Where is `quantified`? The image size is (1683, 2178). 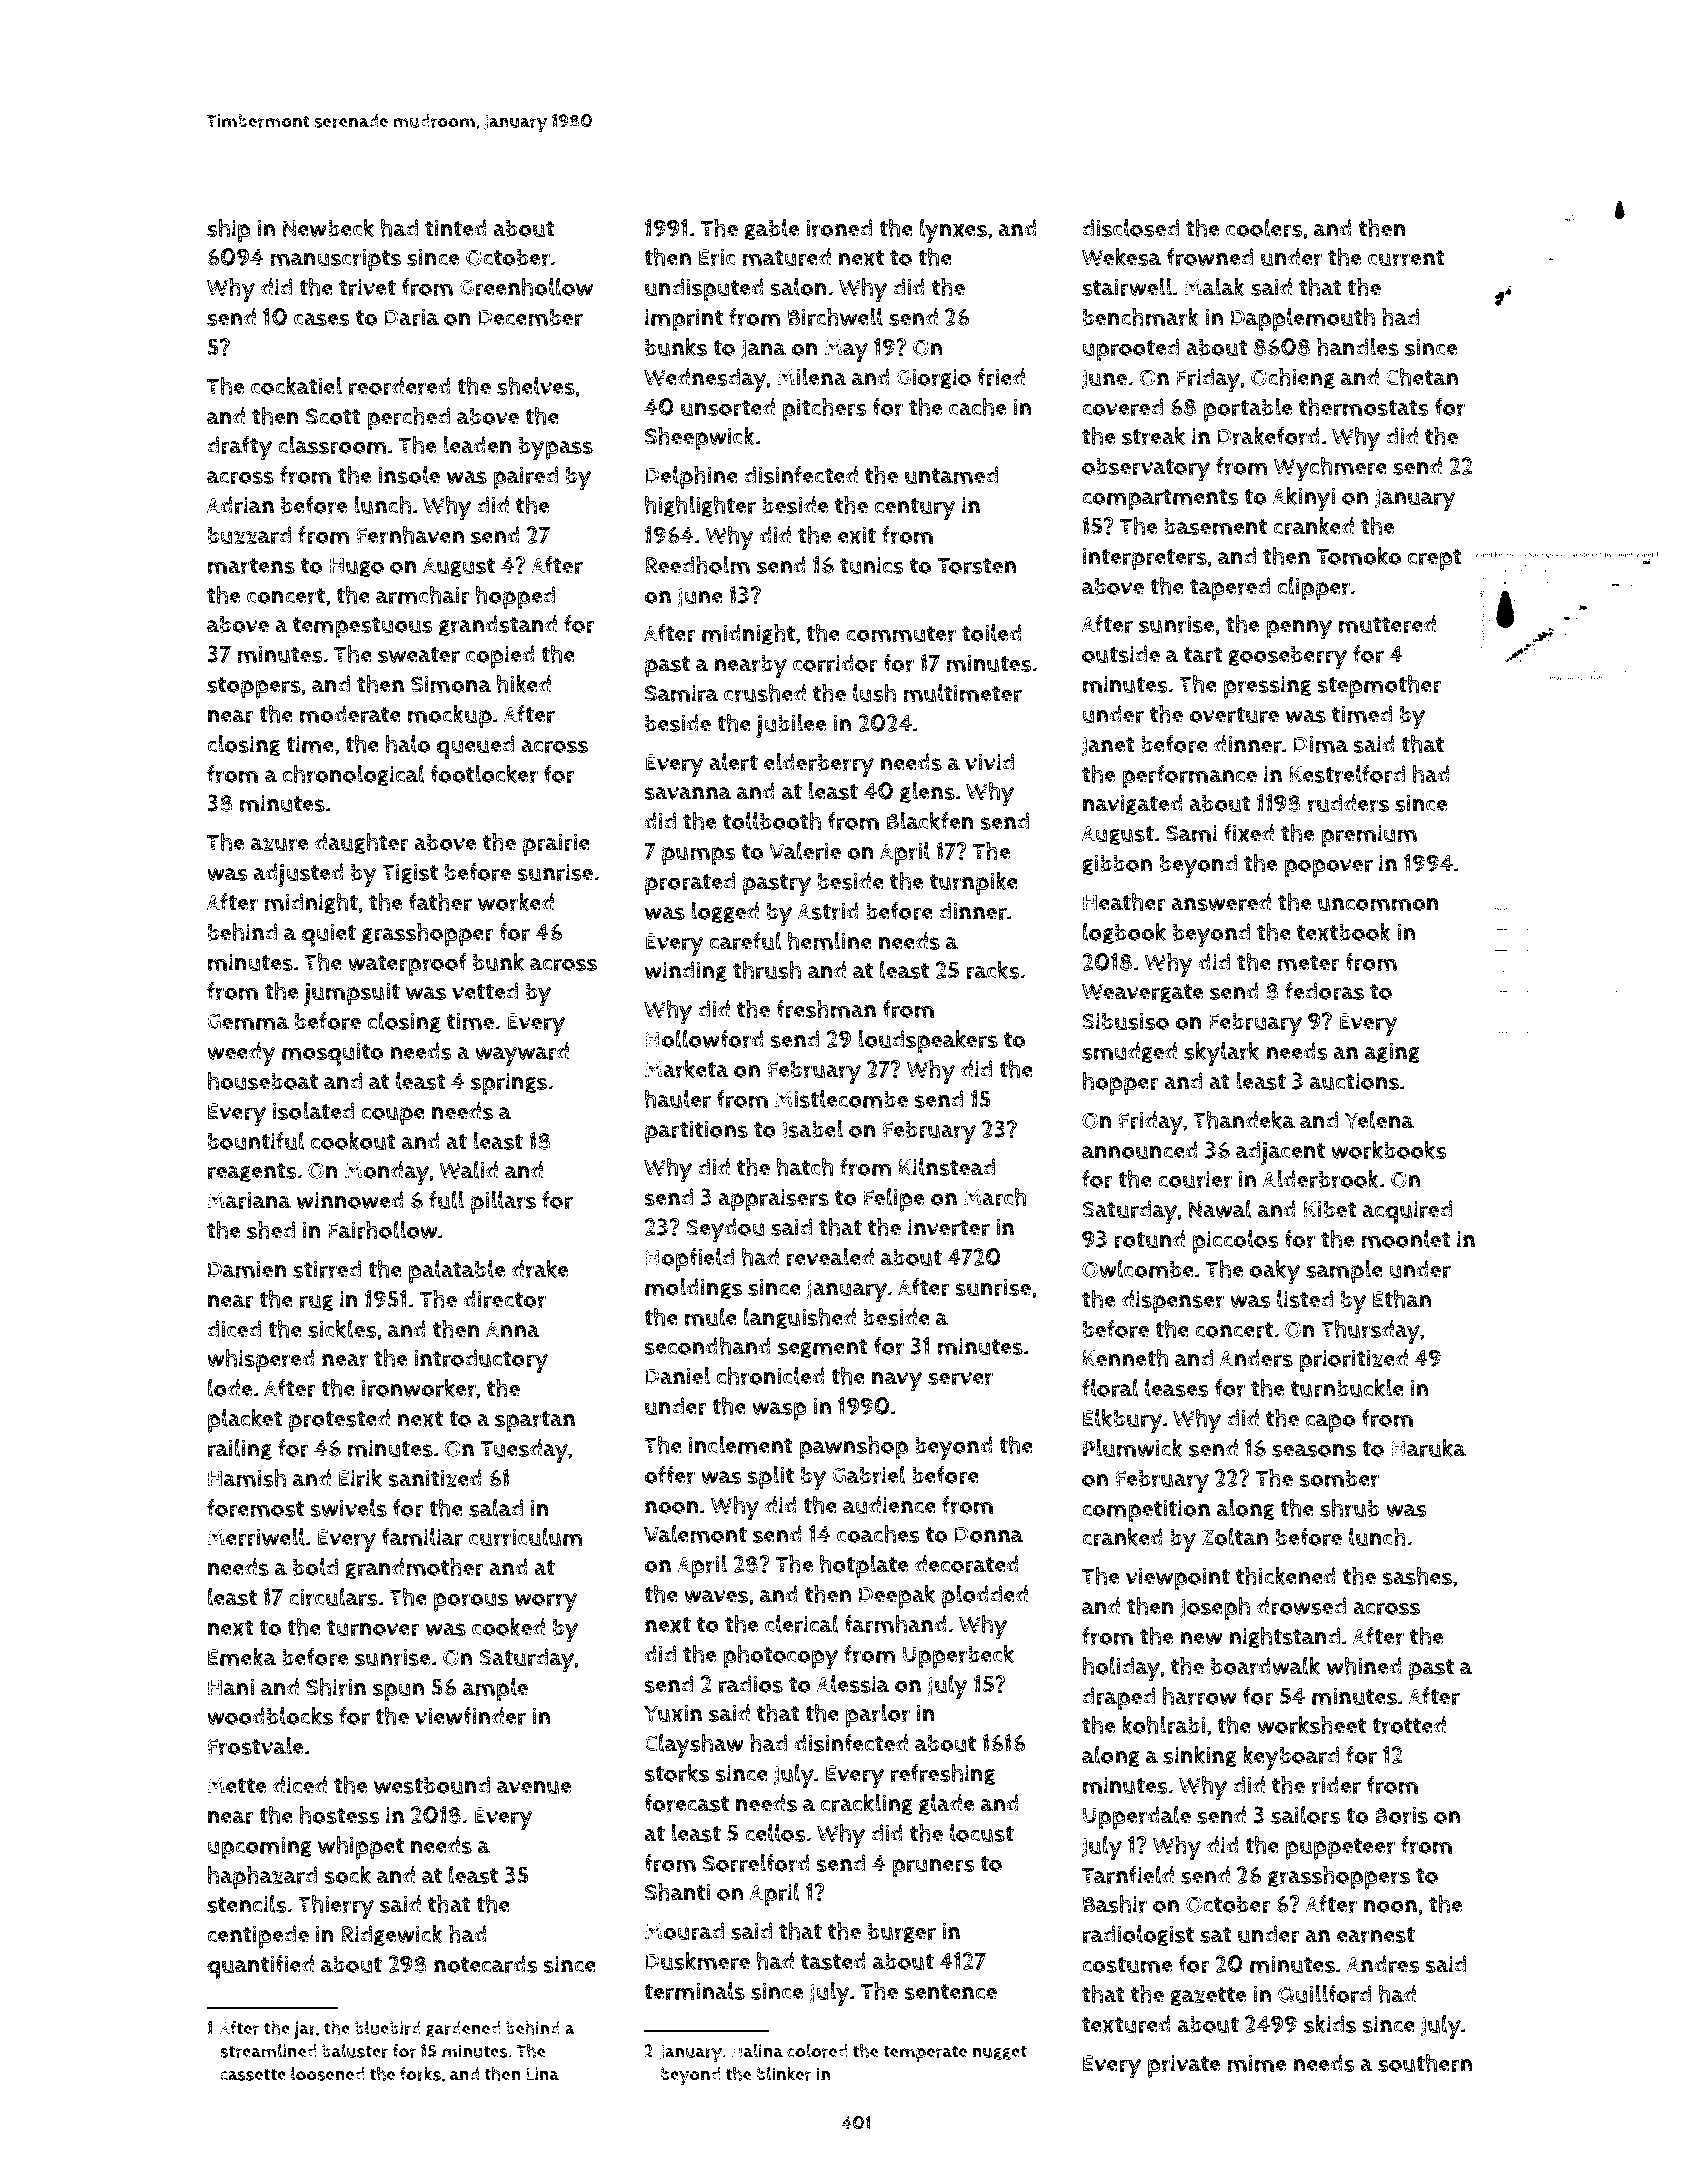 quantified is located at coordinates (260, 1967).
